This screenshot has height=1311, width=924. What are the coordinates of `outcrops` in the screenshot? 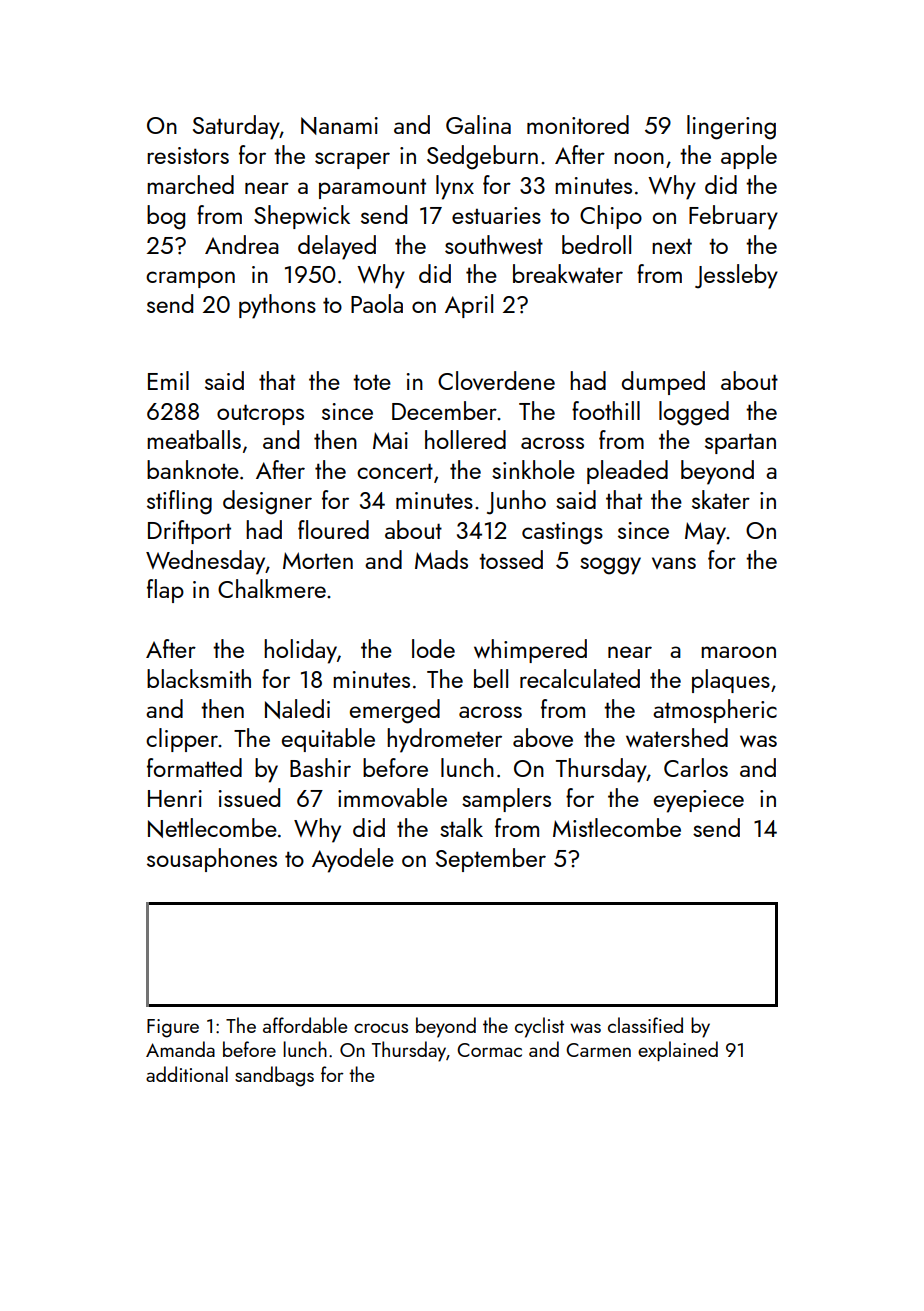 It's located at (260, 414).
